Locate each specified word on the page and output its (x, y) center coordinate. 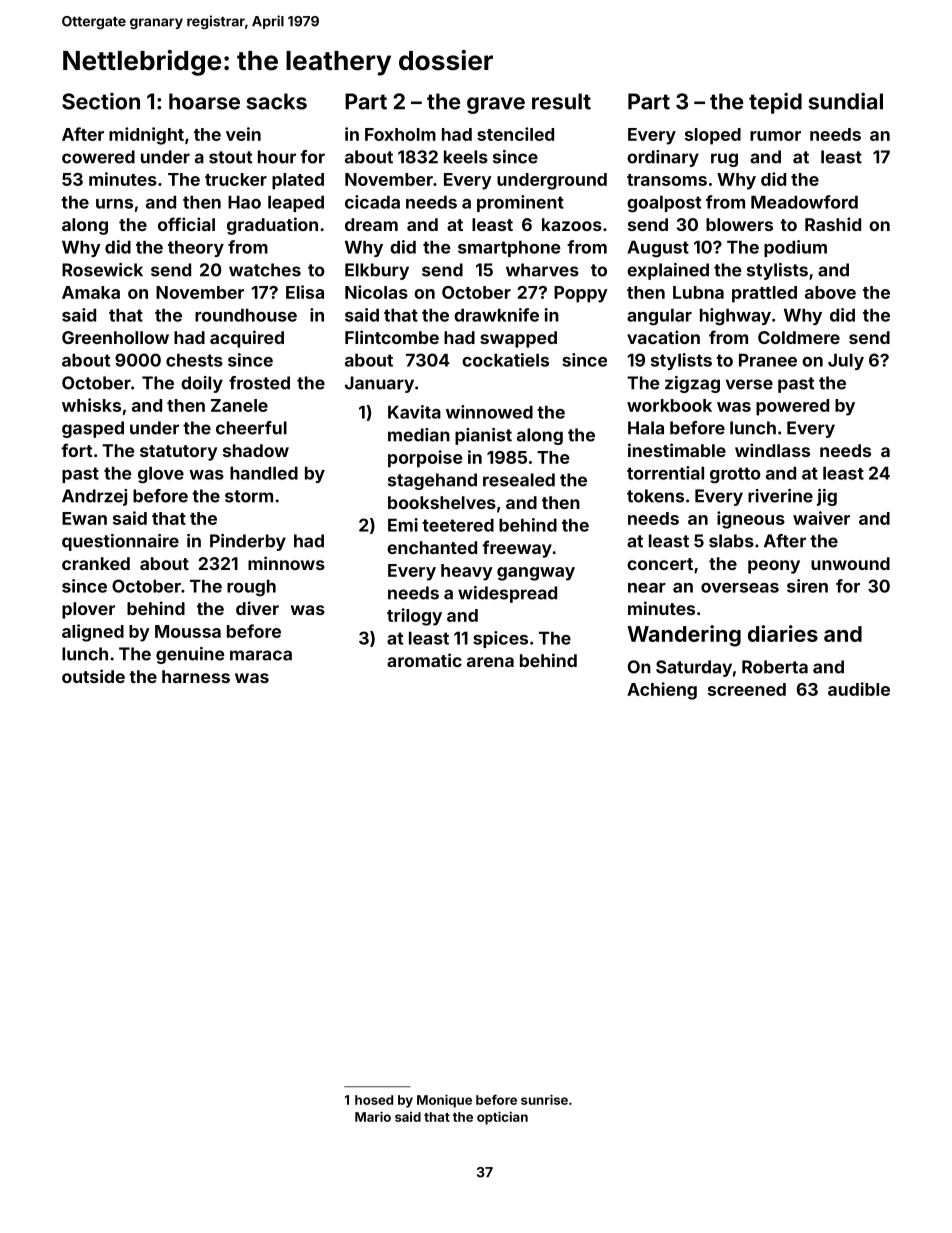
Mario (373, 1116)
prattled (764, 294)
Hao (244, 202)
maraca (261, 655)
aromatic (424, 660)
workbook (669, 405)
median (419, 435)
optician (502, 1118)
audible (859, 689)
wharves (542, 270)
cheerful (251, 428)
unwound (850, 563)
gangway (536, 574)
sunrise (544, 1099)
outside (93, 676)
